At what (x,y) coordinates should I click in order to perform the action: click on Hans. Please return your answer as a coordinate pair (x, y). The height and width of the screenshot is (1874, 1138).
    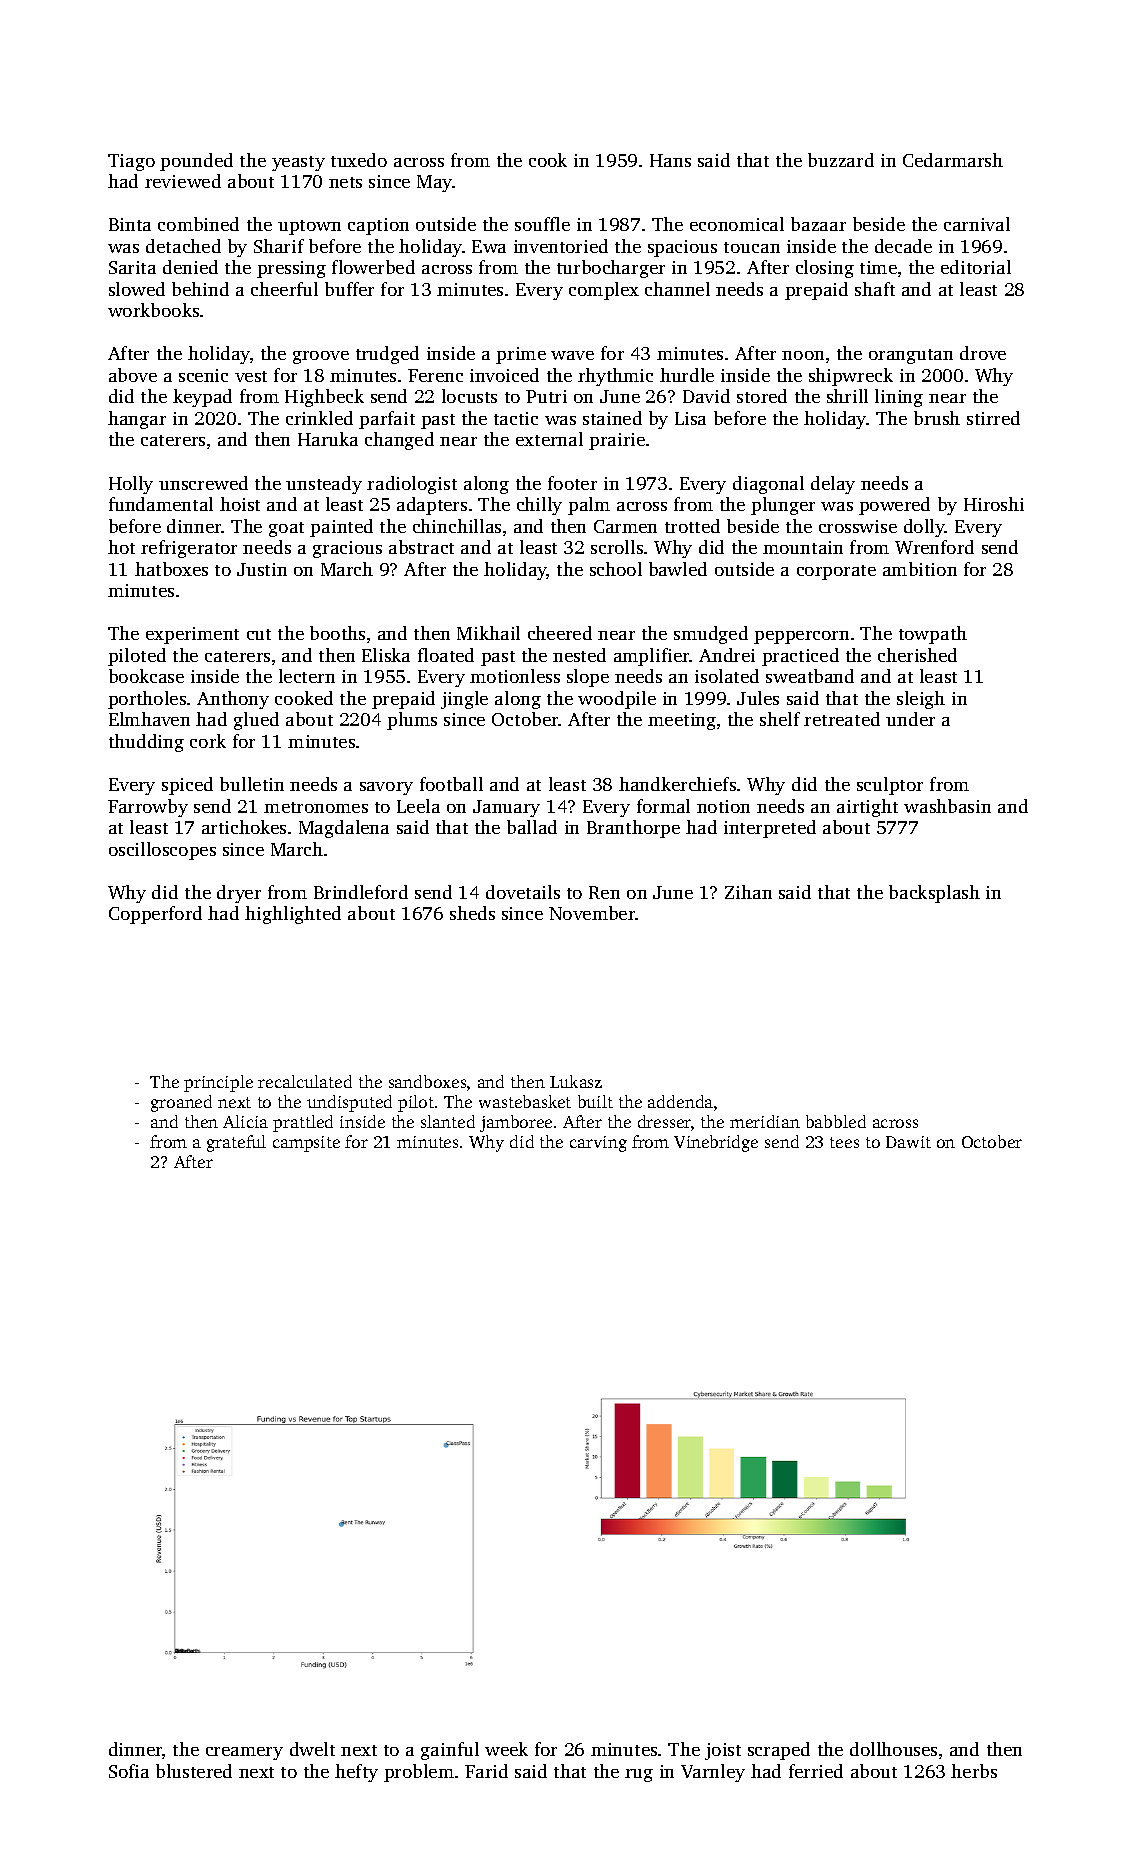
    Looking at the image, I should click on (670, 160).
